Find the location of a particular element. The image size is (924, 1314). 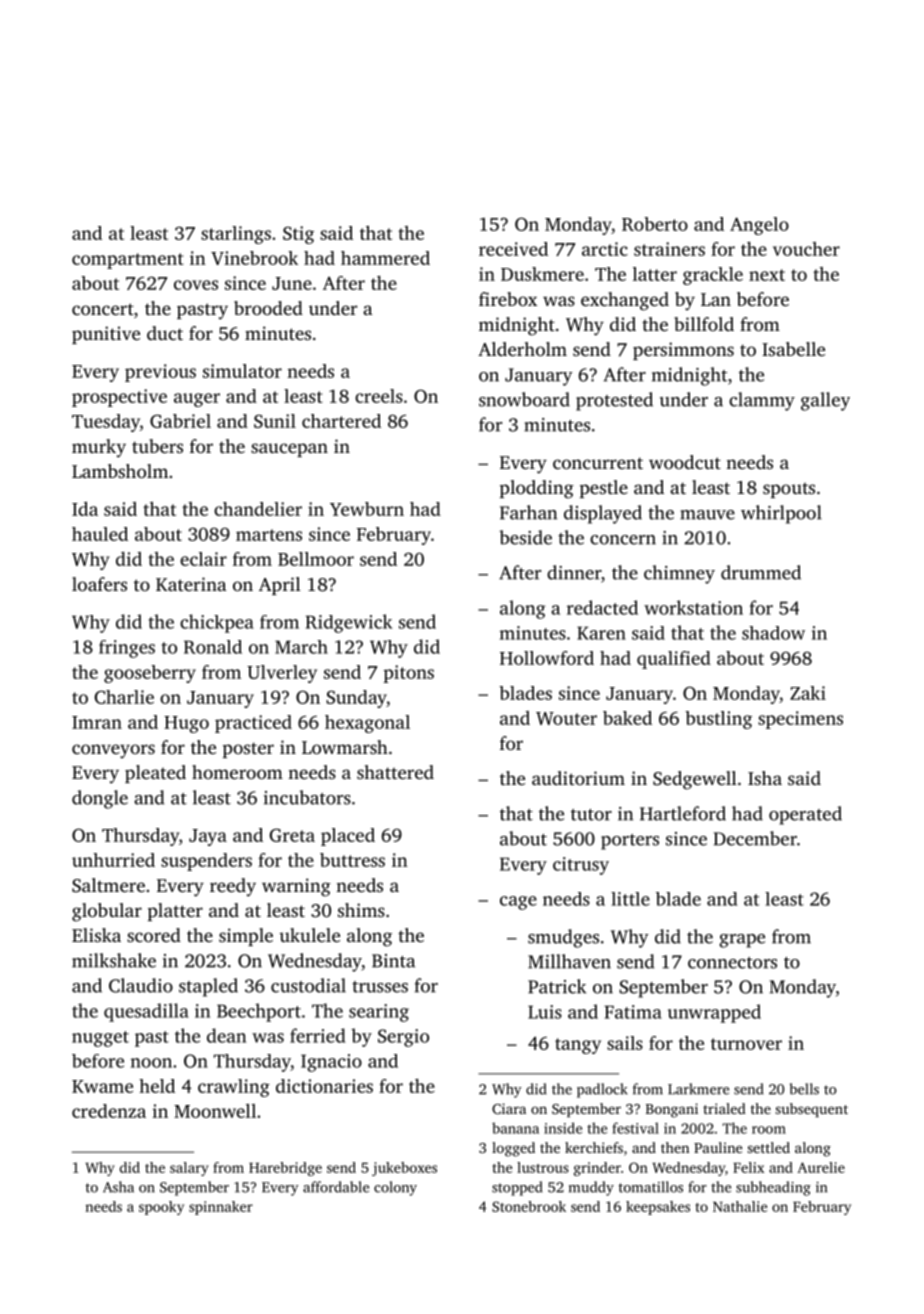

fringes is located at coordinates (127, 649).
